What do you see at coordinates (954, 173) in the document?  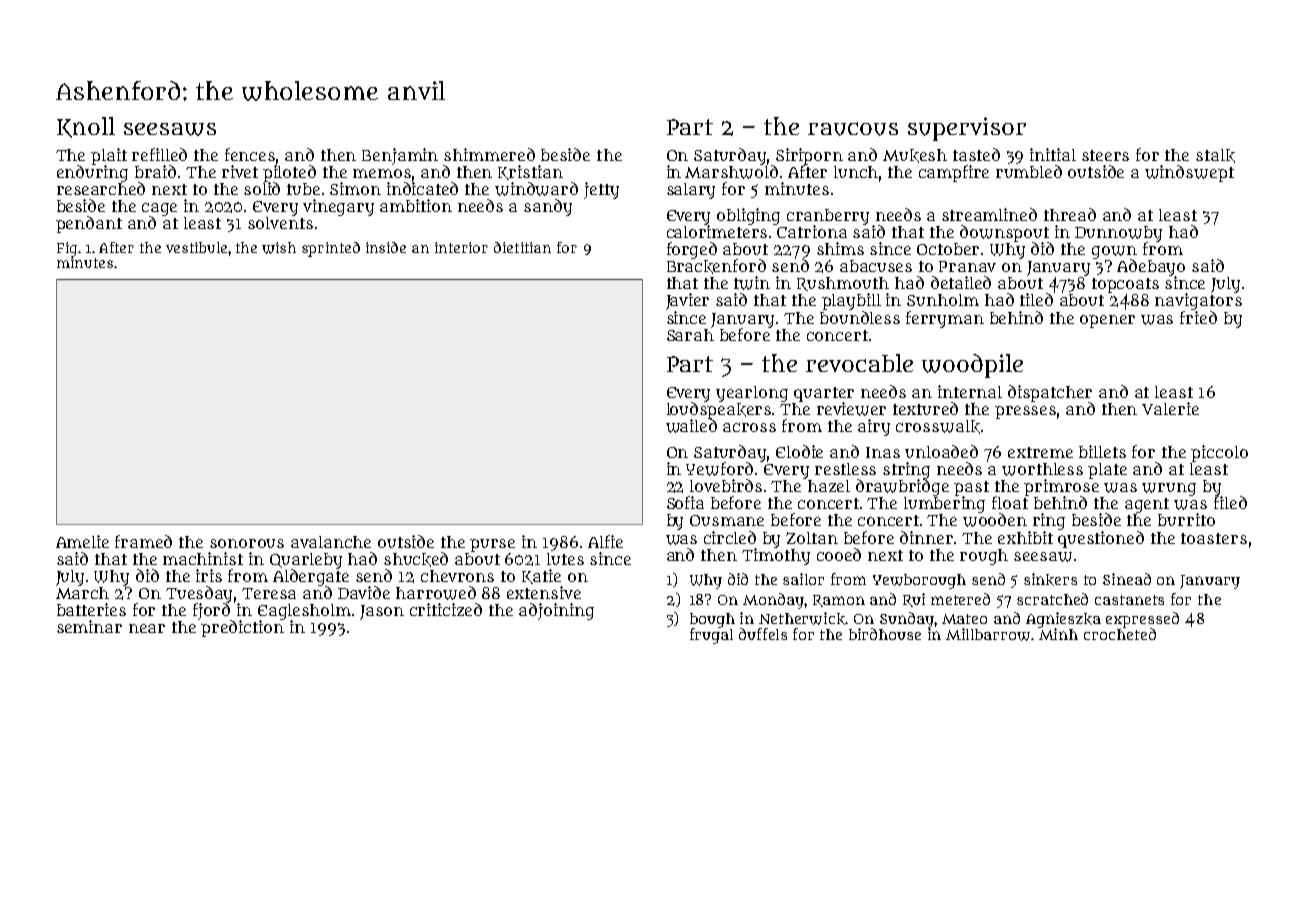 I see `campfire` at bounding box center [954, 173].
